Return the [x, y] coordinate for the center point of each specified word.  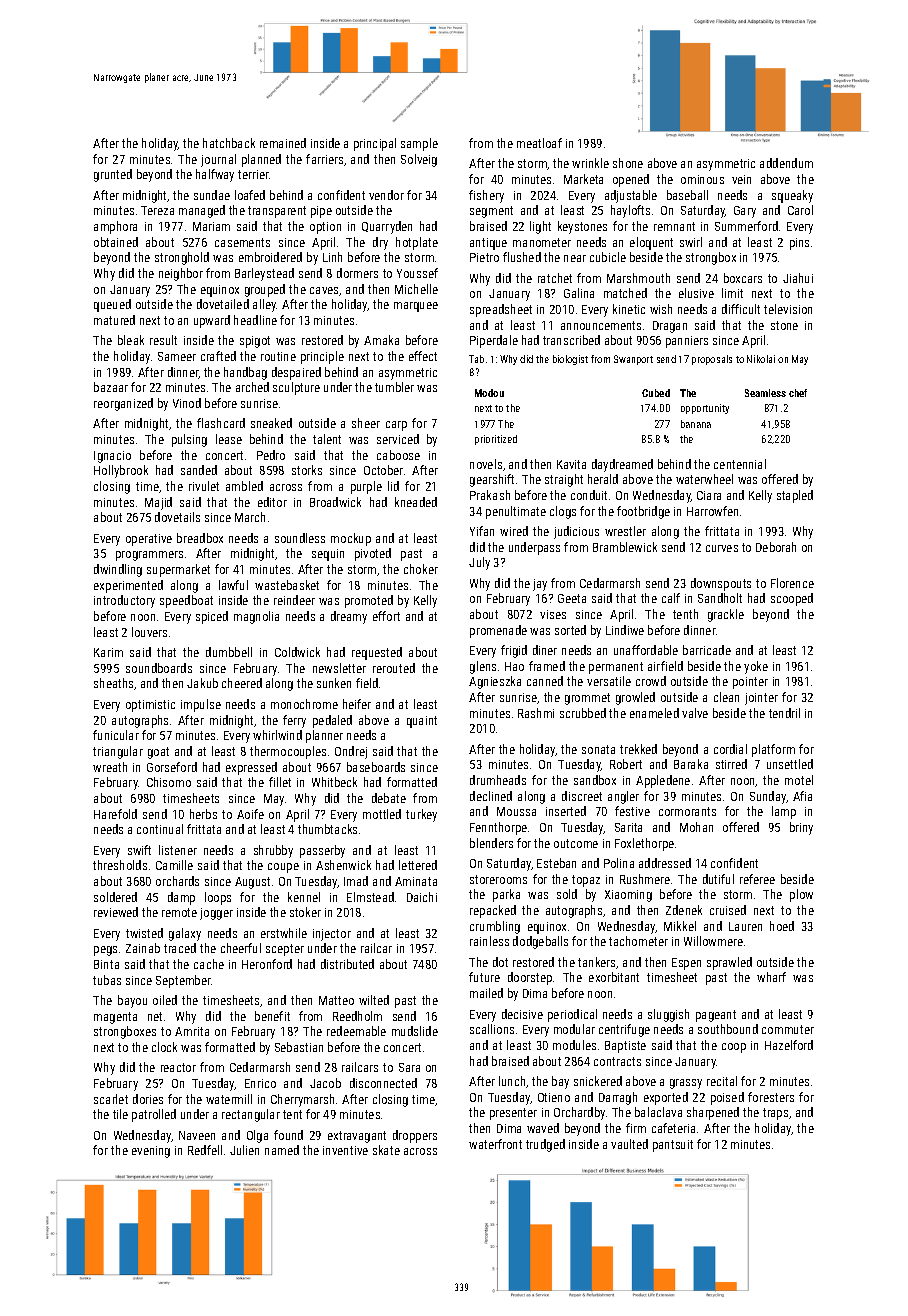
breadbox [200, 538]
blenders [491, 843]
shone [628, 163]
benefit [272, 1016]
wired [514, 531]
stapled [795, 496]
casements [242, 242]
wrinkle [590, 163]
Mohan [696, 827]
